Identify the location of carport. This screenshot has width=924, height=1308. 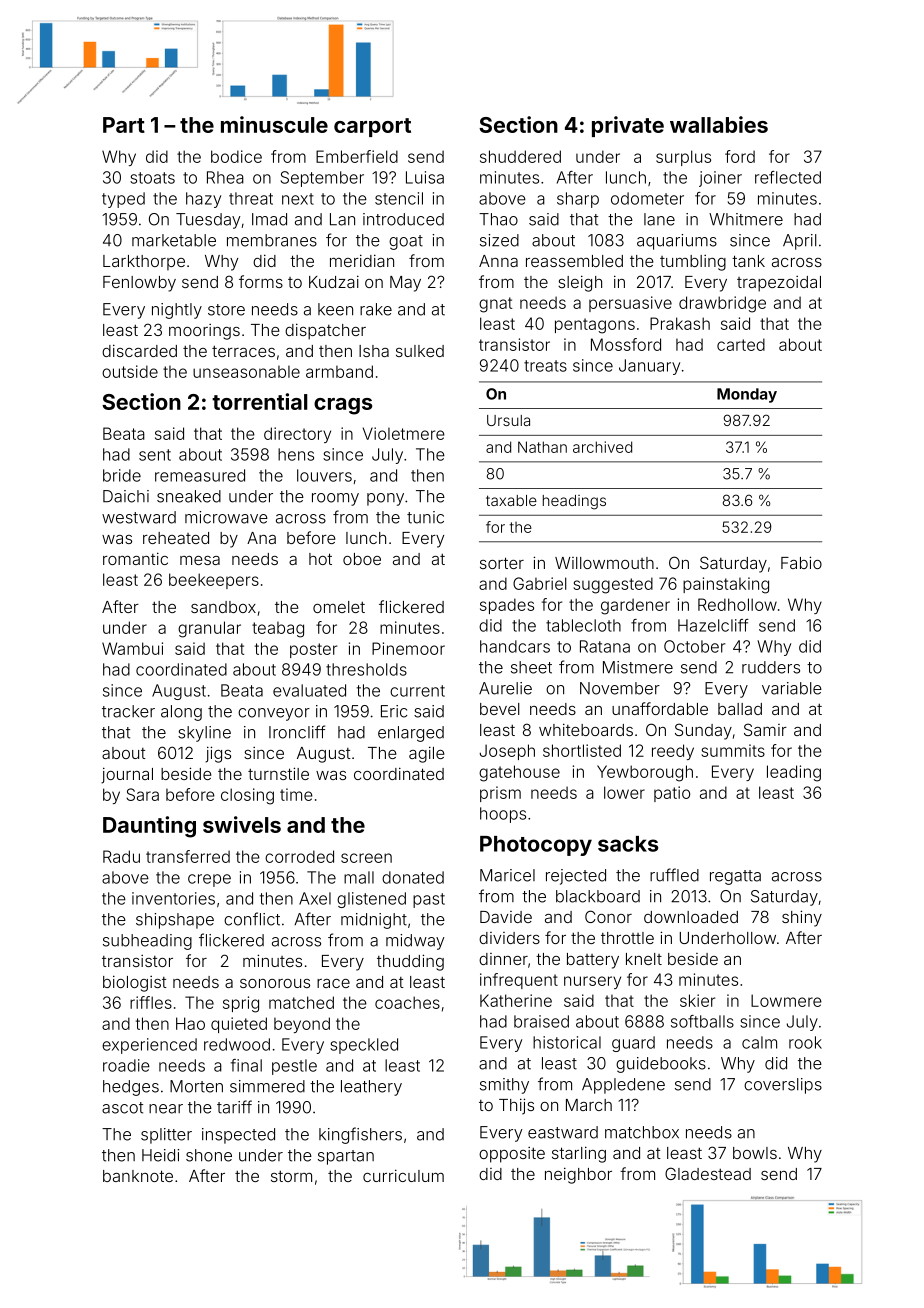
(372, 127).
